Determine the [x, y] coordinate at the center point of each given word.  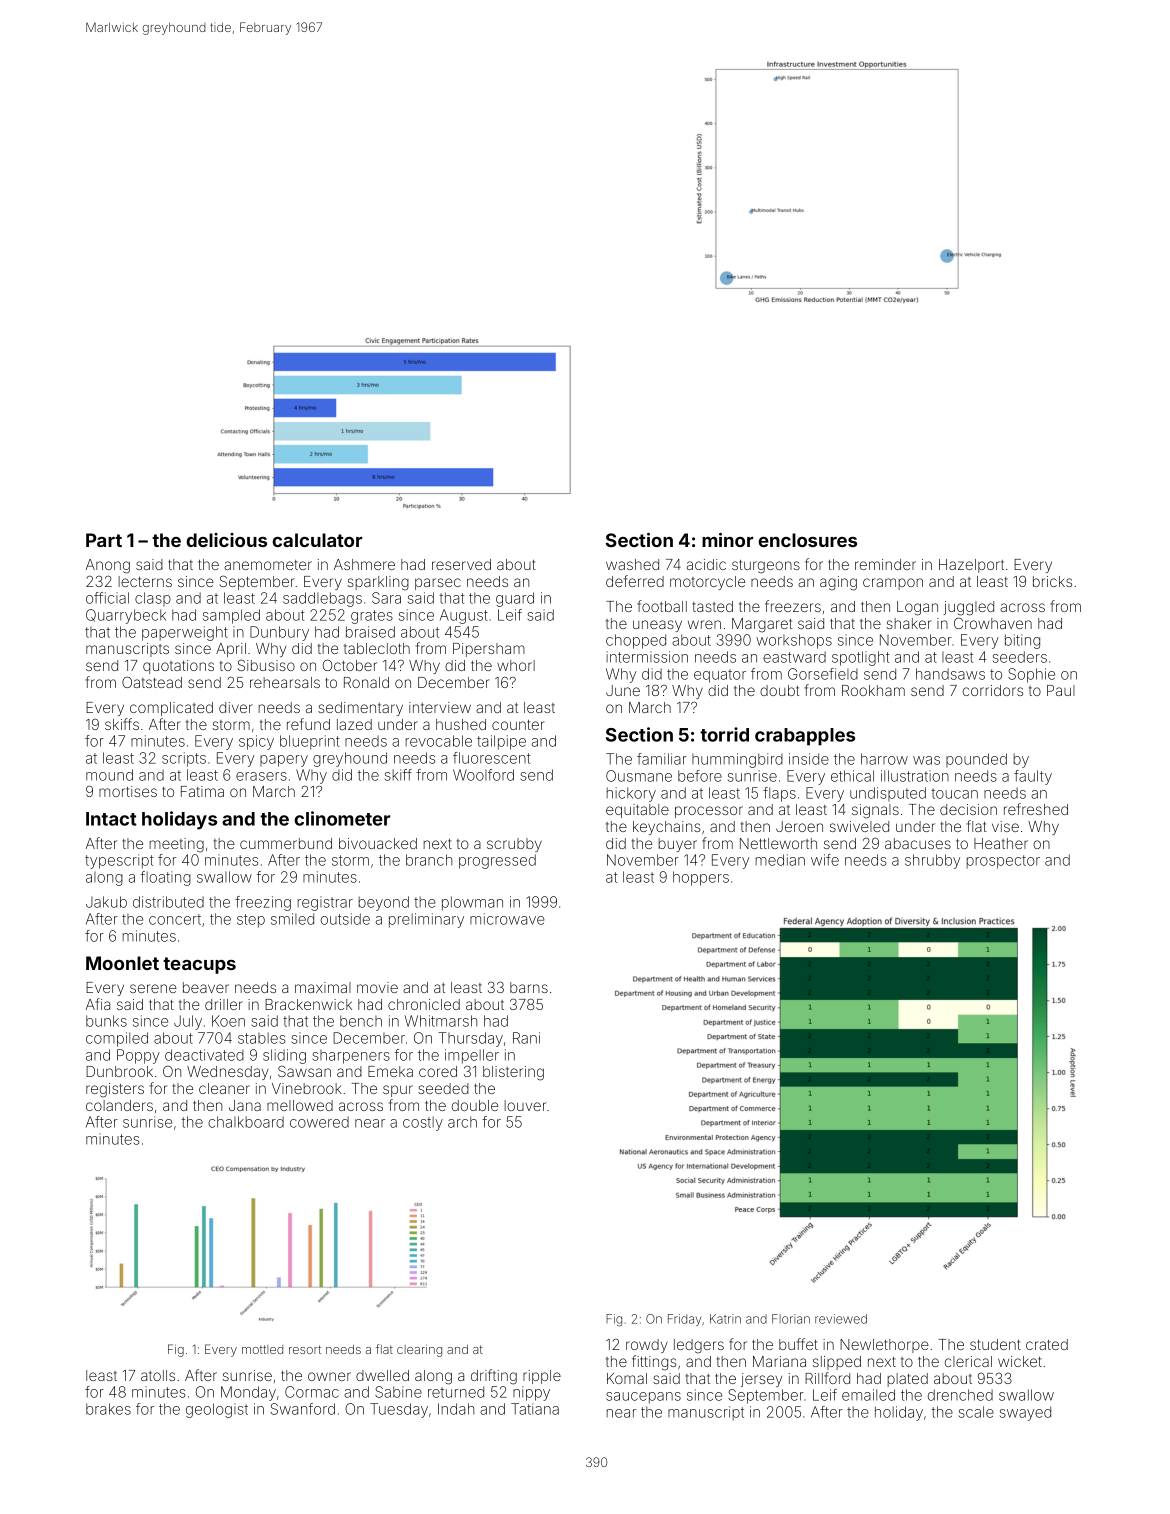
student [995, 1344]
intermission [647, 657]
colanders [119, 1105]
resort [305, 1349]
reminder [885, 564]
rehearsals [285, 682]
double [475, 1105]
